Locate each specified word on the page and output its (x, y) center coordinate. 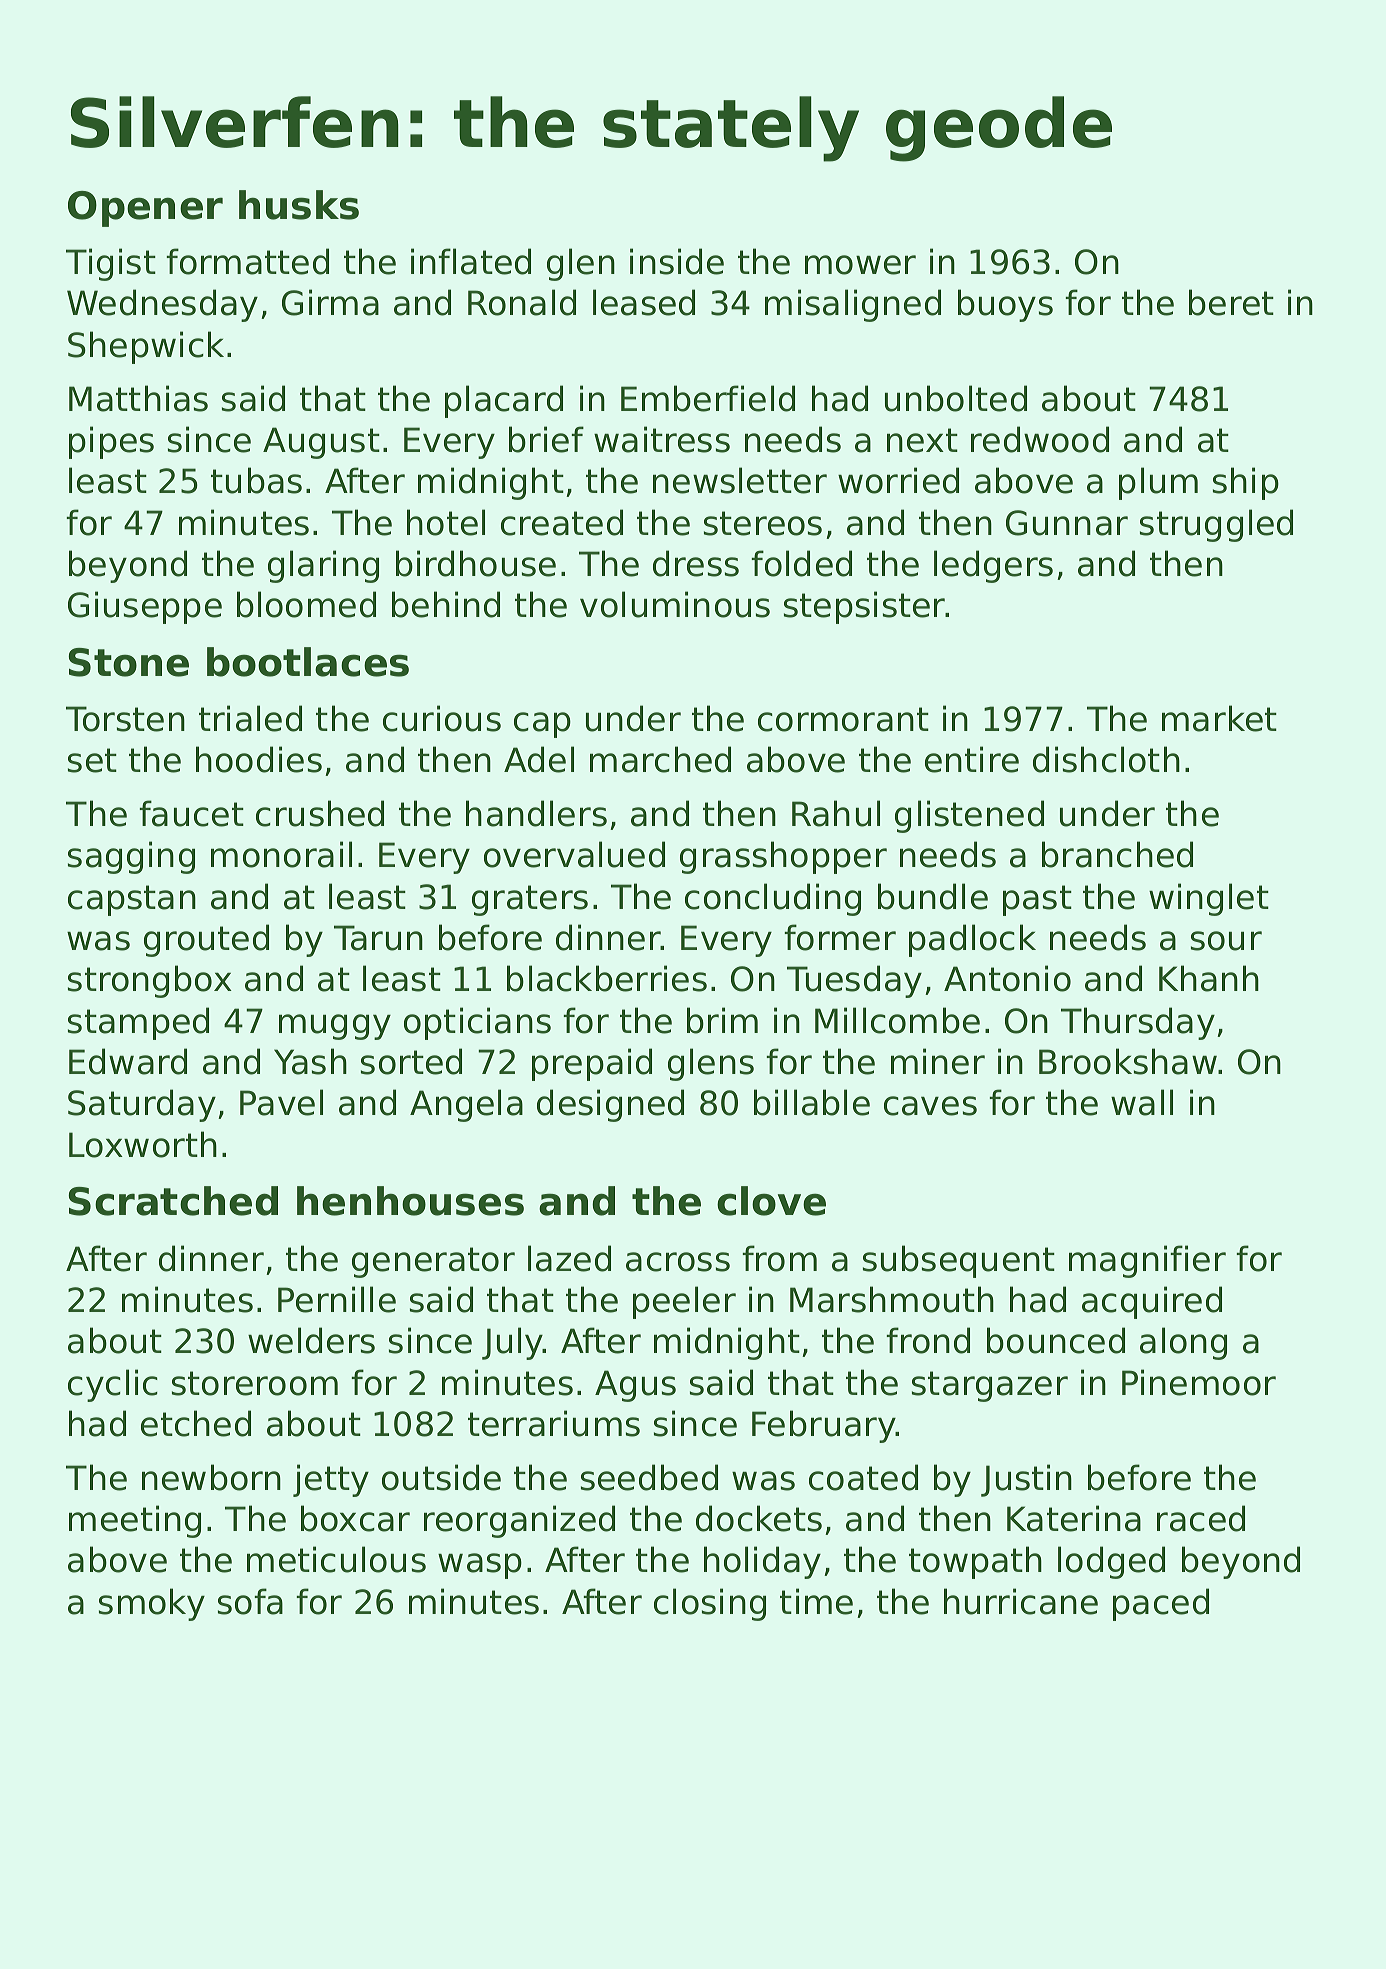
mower (860, 265)
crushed (320, 813)
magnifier (1147, 1261)
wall (1142, 1102)
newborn (211, 1477)
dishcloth (1106, 759)
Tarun (378, 938)
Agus (635, 1386)
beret (1231, 302)
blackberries (607, 978)
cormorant (843, 719)
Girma (330, 302)
